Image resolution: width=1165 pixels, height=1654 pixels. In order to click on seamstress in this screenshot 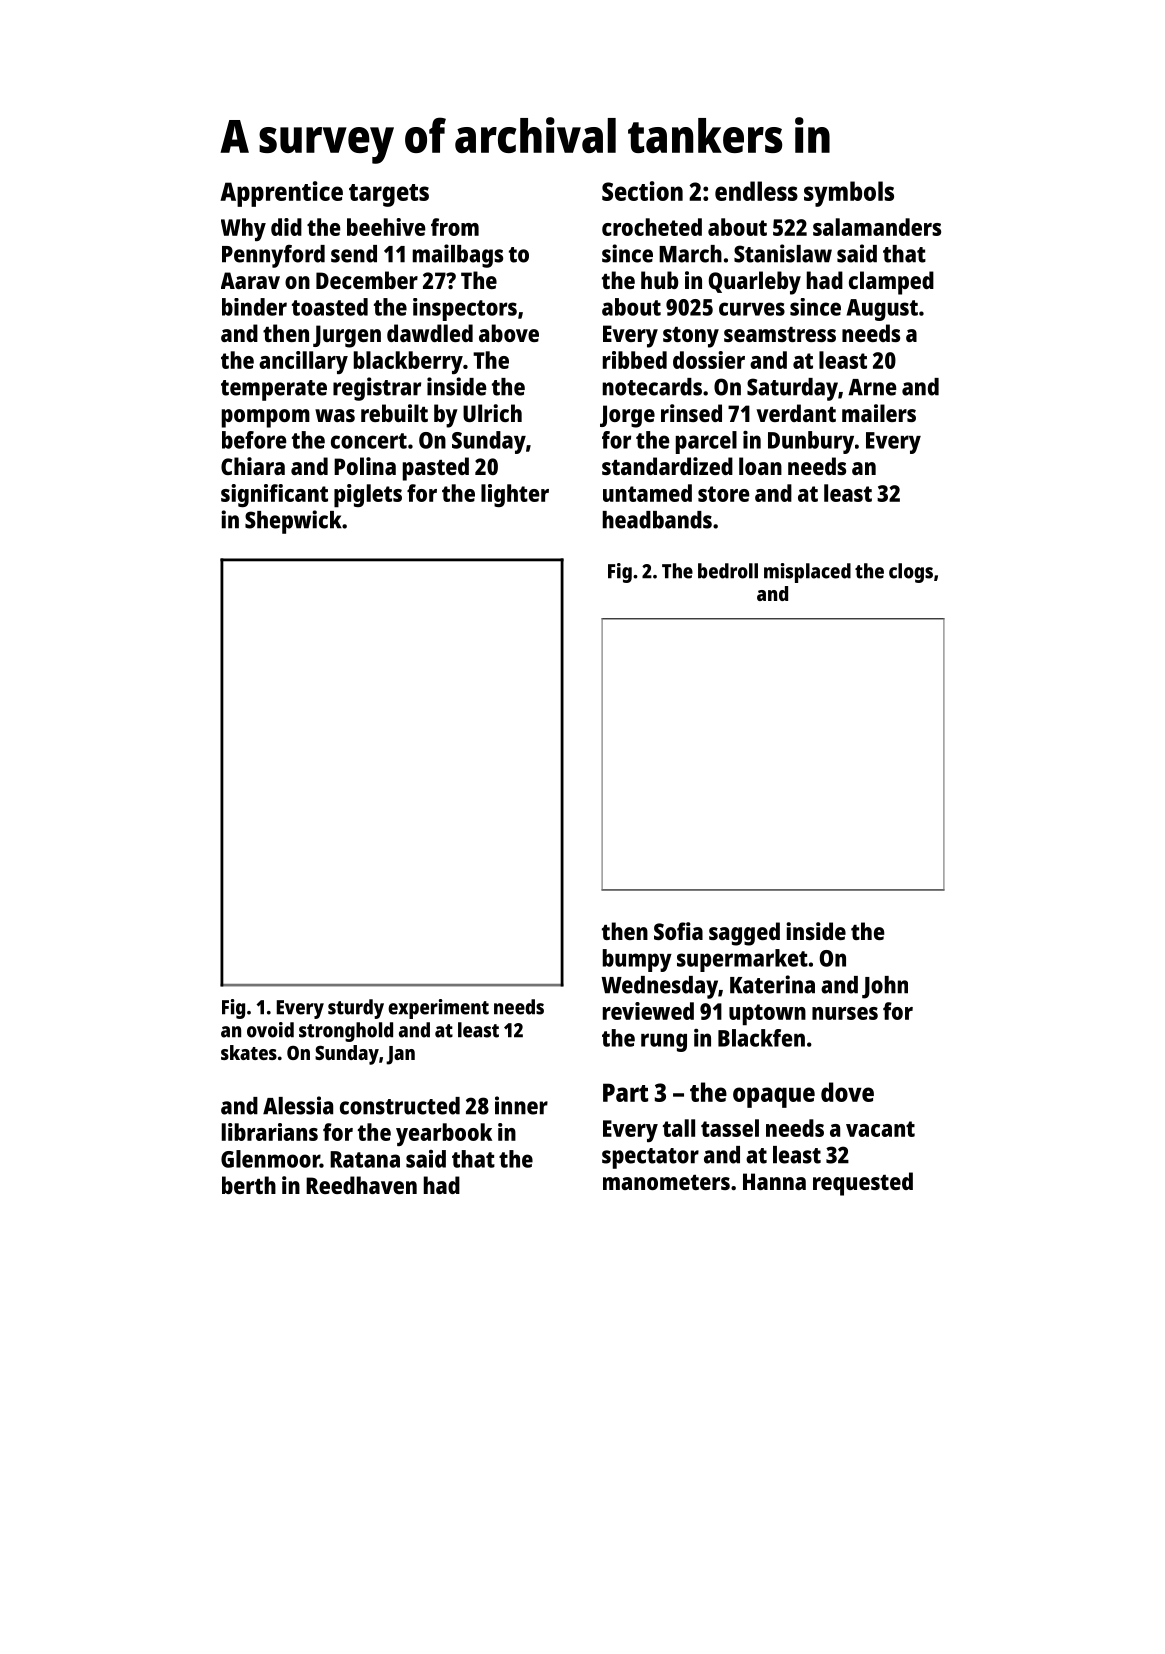, I will do `click(780, 334)`.
